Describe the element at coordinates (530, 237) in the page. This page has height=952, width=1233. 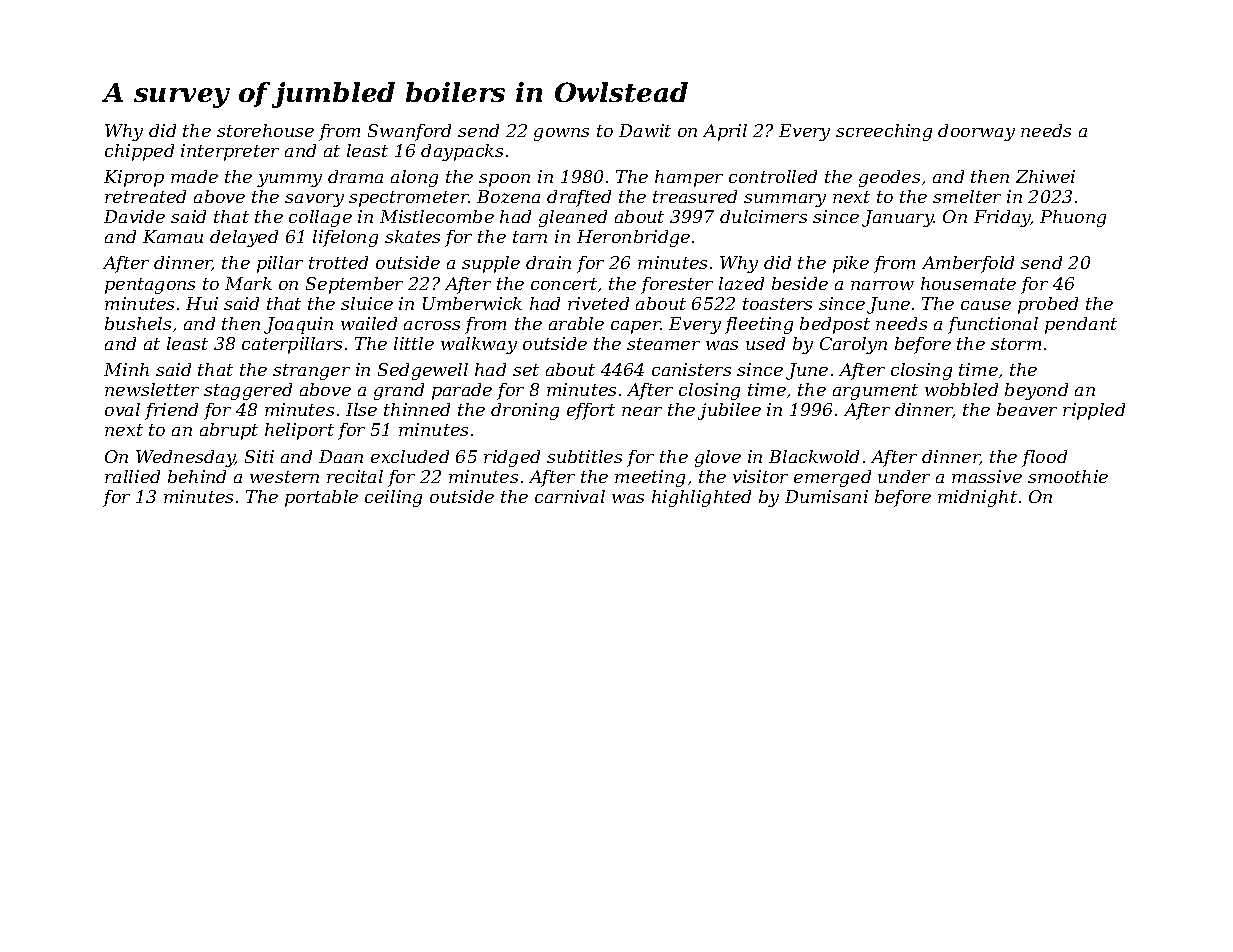
I see `tarn` at that location.
